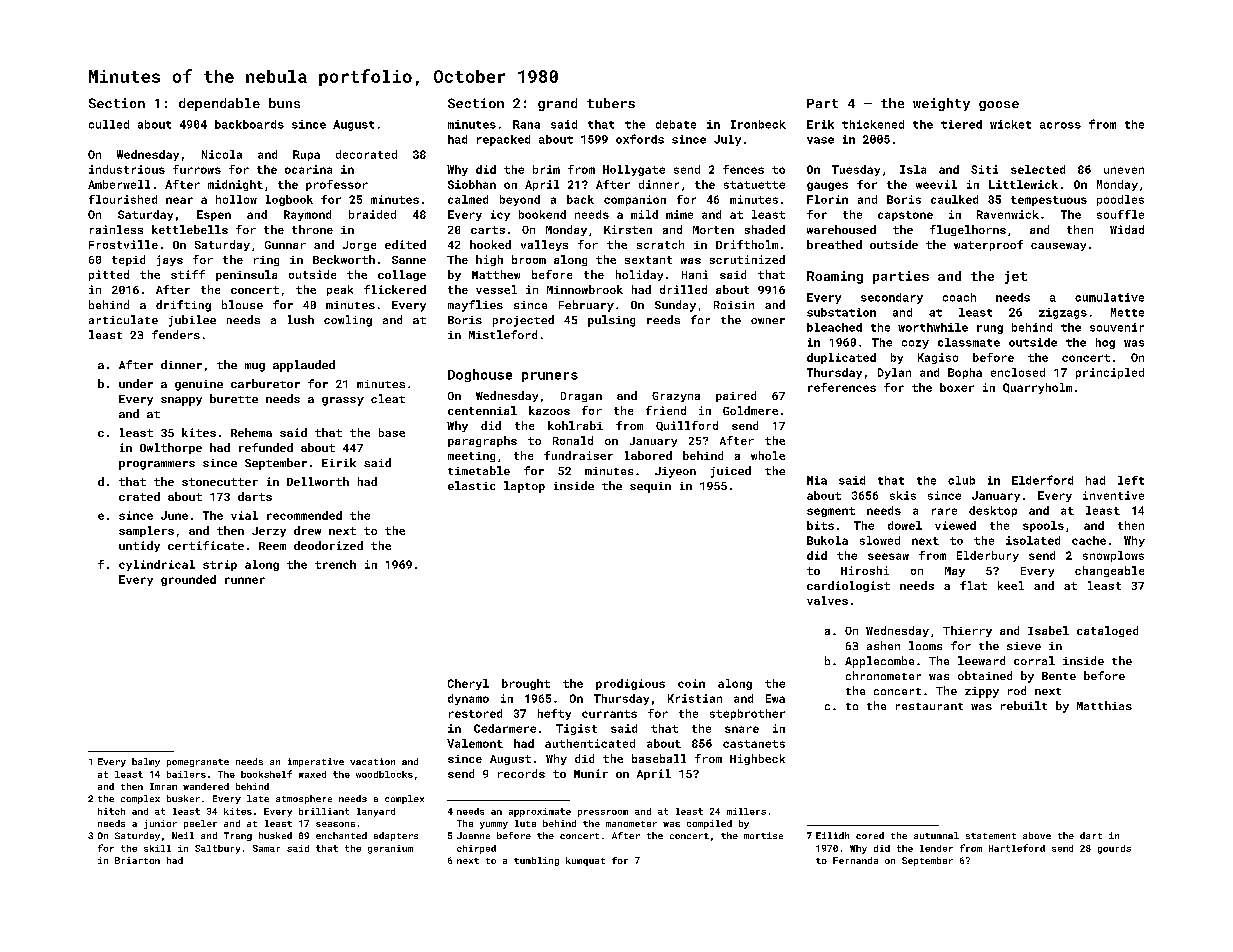 The height and width of the page is (952, 1233). Describe the element at coordinates (999, 106) in the page. I see `goose` at that location.
